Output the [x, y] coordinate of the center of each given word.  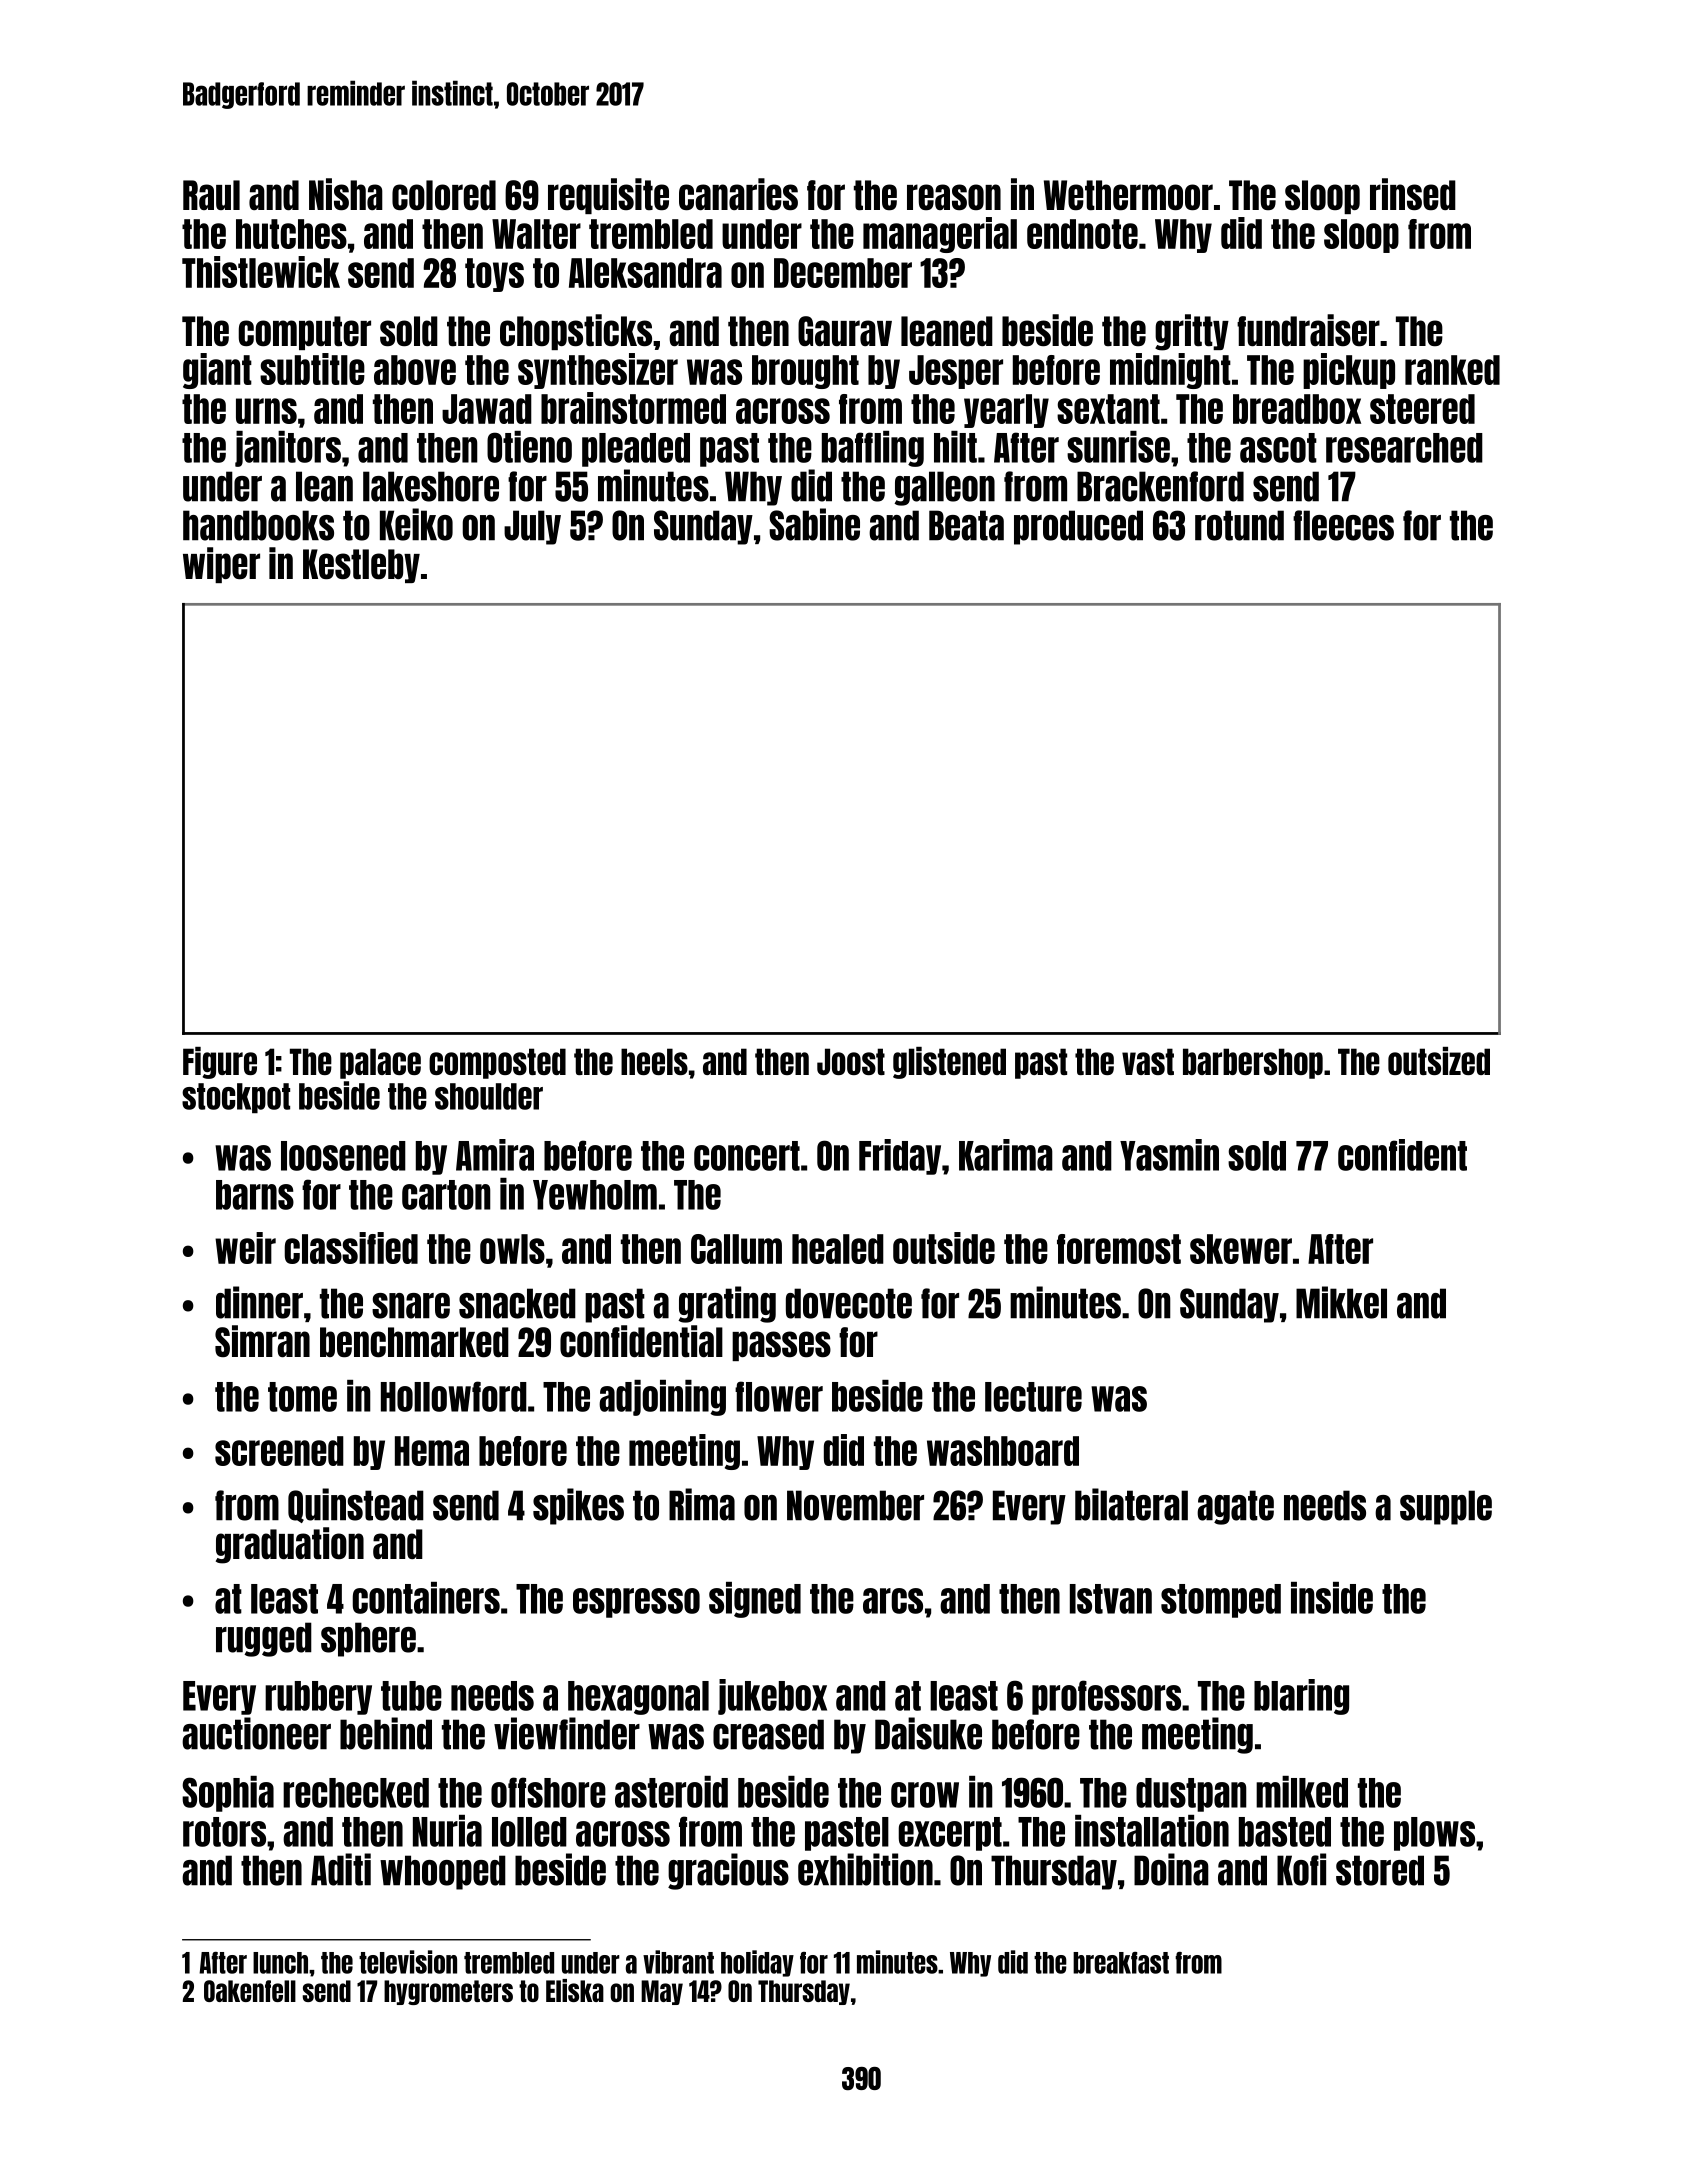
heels [654, 1061]
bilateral [1131, 1504]
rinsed [1413, 194]
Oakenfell [250, 1991]
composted [497, 1063]
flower [779, 1396]
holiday [757, 1963]
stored [1380, 1870]
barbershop [1253, 1063]
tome [302, 1397]
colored [444, 195]
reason [954, 197]
